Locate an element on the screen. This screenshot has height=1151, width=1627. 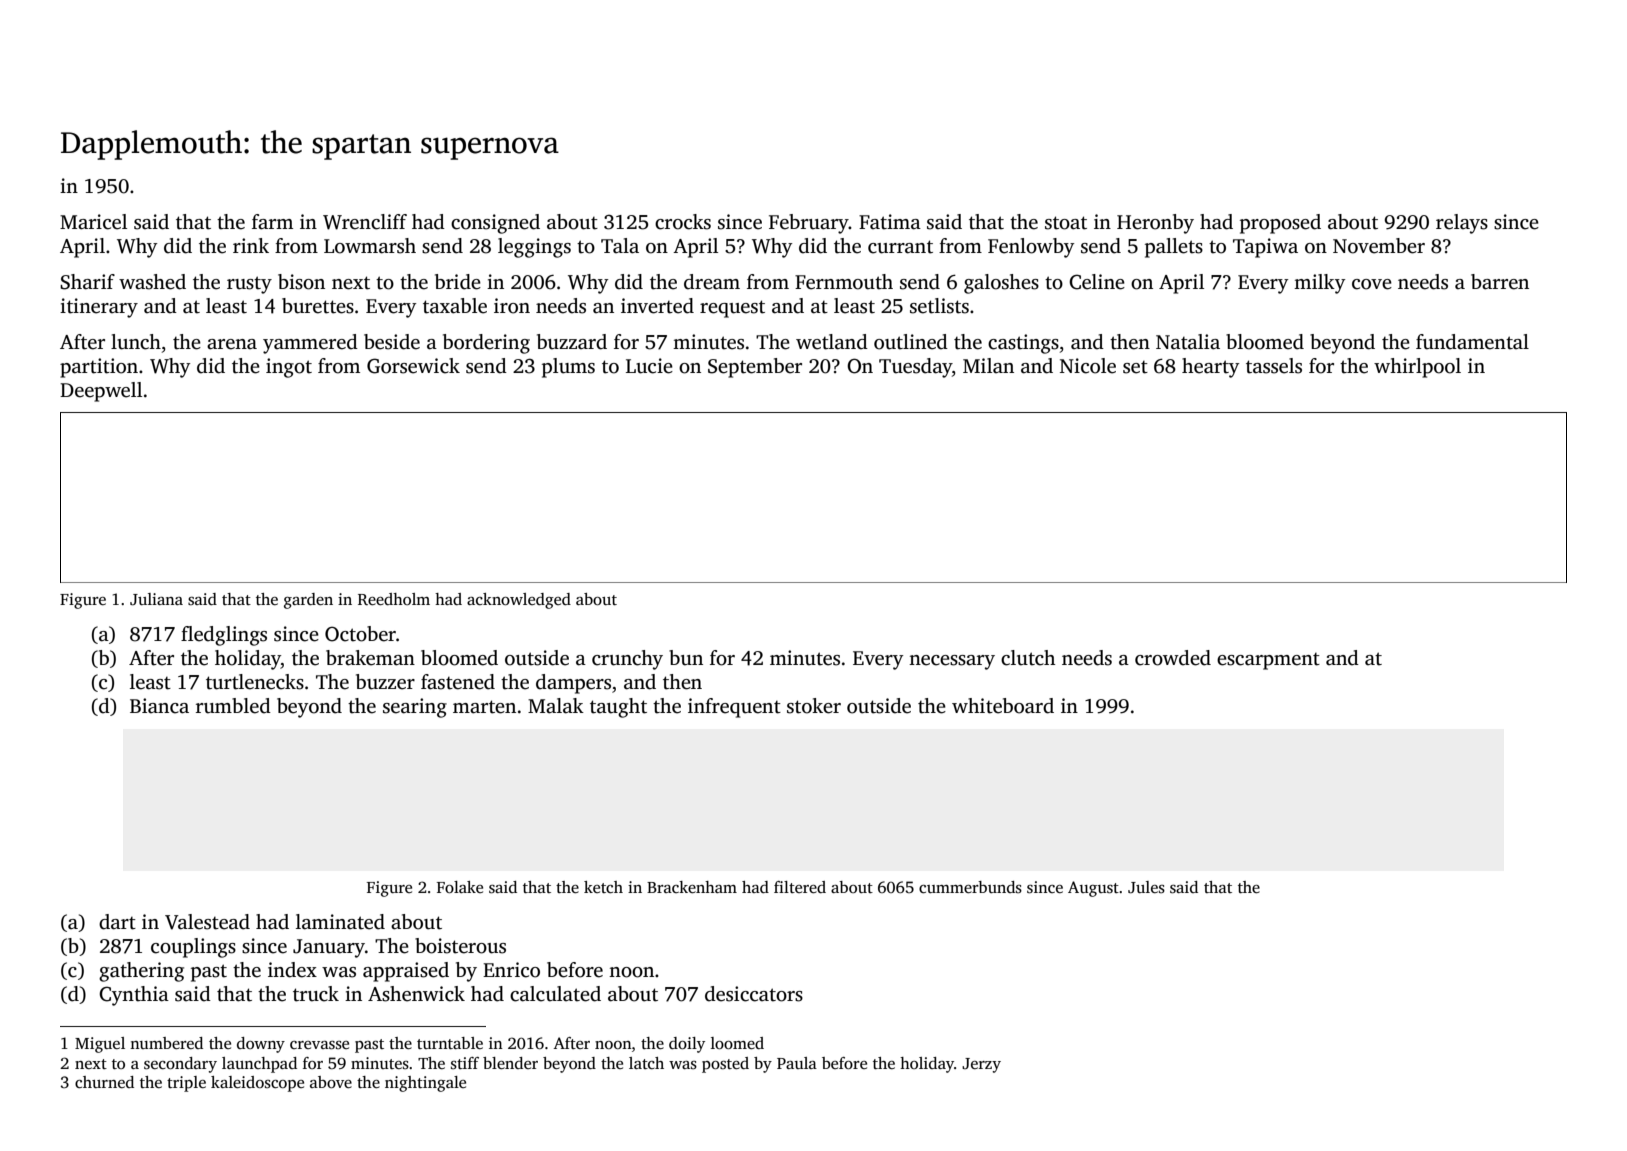
proposed is located at coordinates (1280, 224).
